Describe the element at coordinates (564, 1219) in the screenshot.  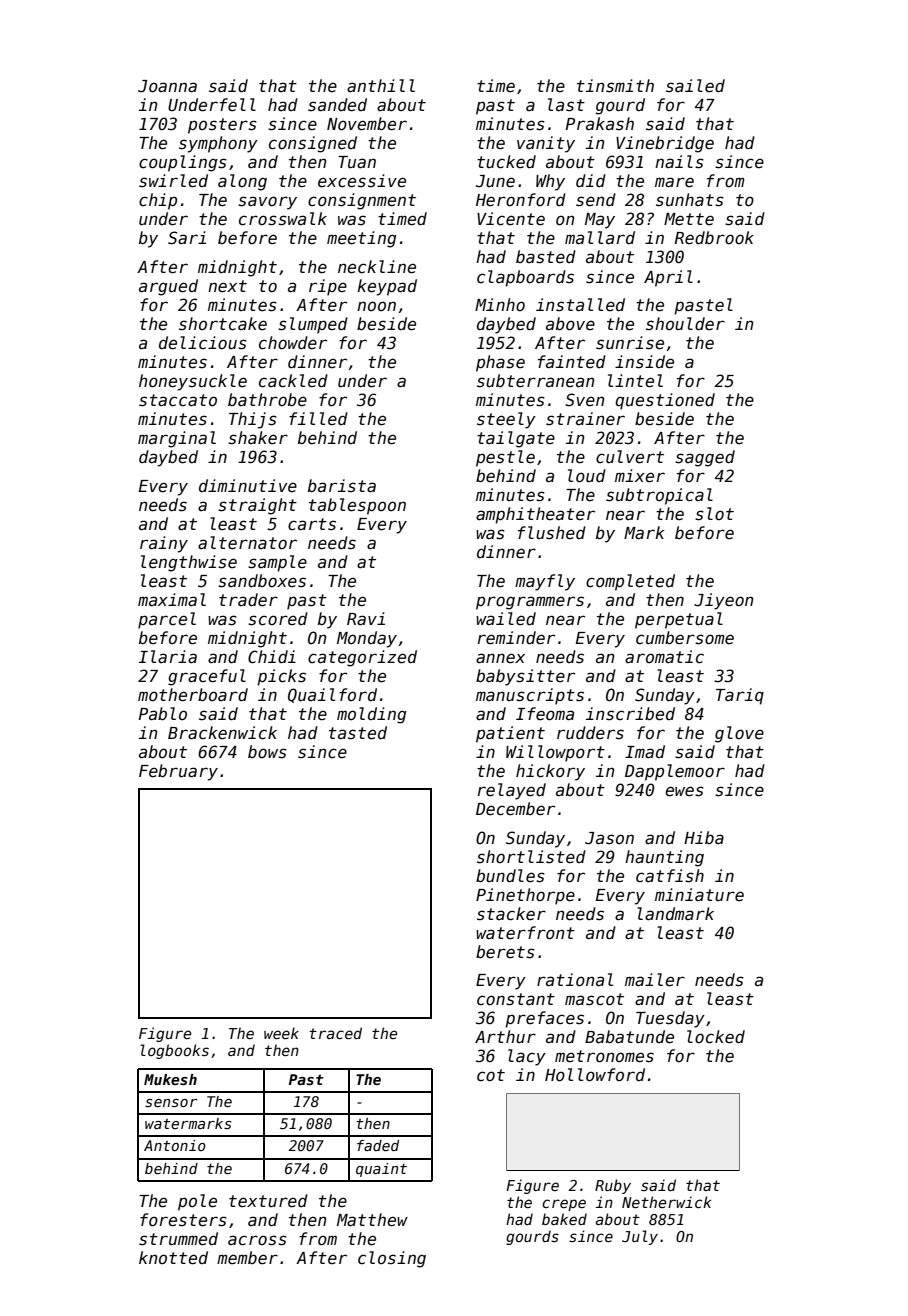
I see `baked` at that location.
